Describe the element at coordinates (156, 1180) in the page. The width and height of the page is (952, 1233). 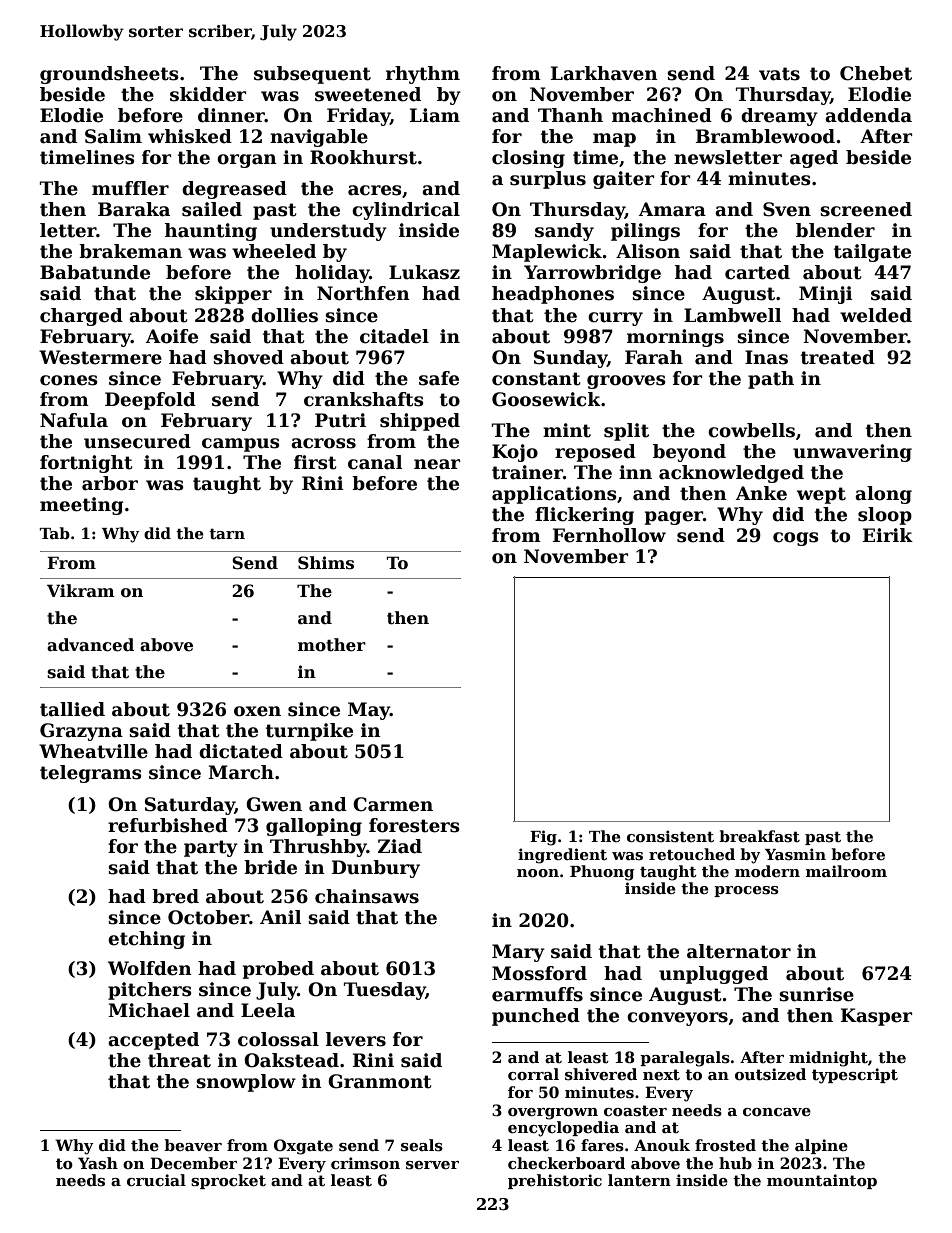
I see `crucial` at that location.
